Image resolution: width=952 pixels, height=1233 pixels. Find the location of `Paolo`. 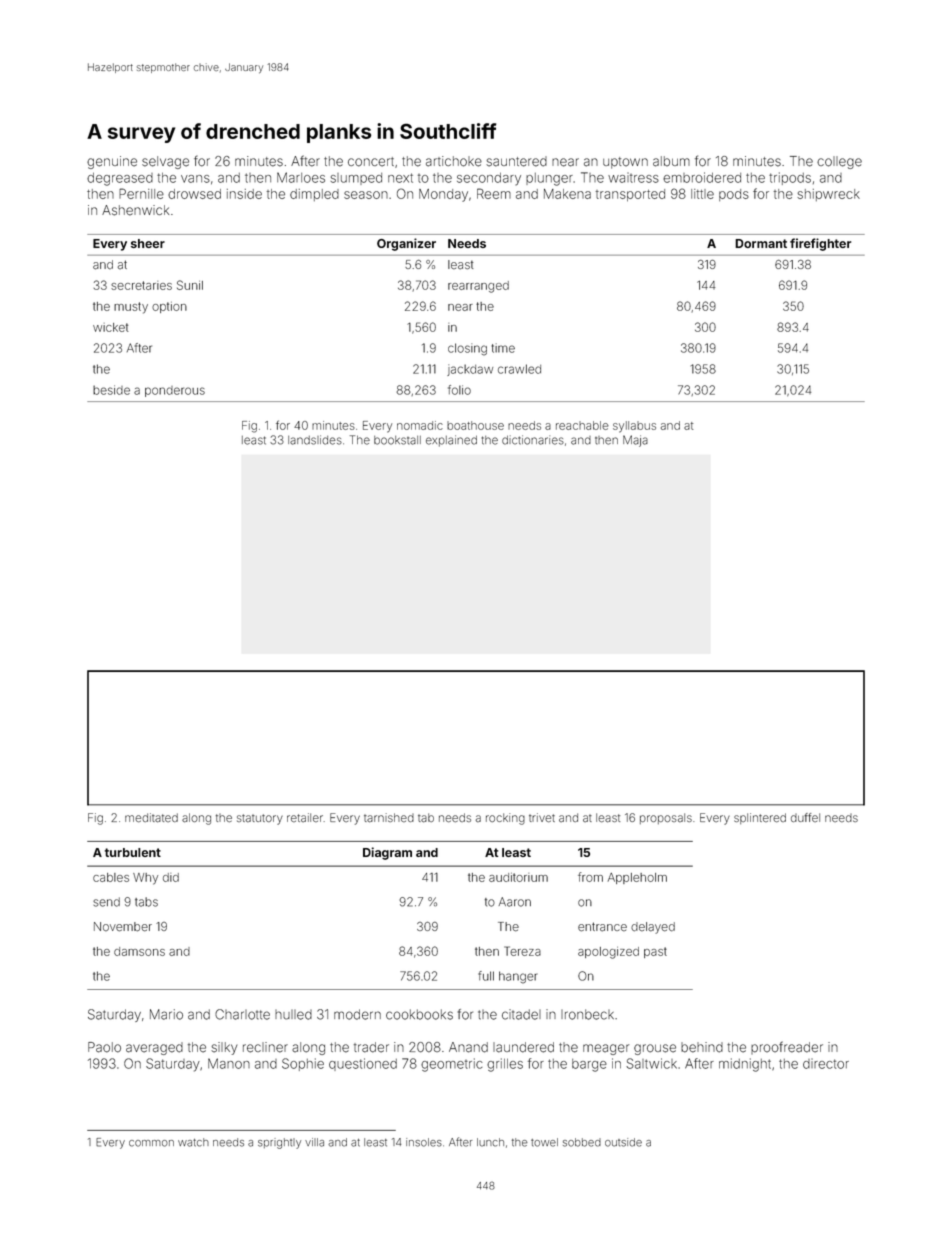

Paolo is located at coordinates (104, 1047).
